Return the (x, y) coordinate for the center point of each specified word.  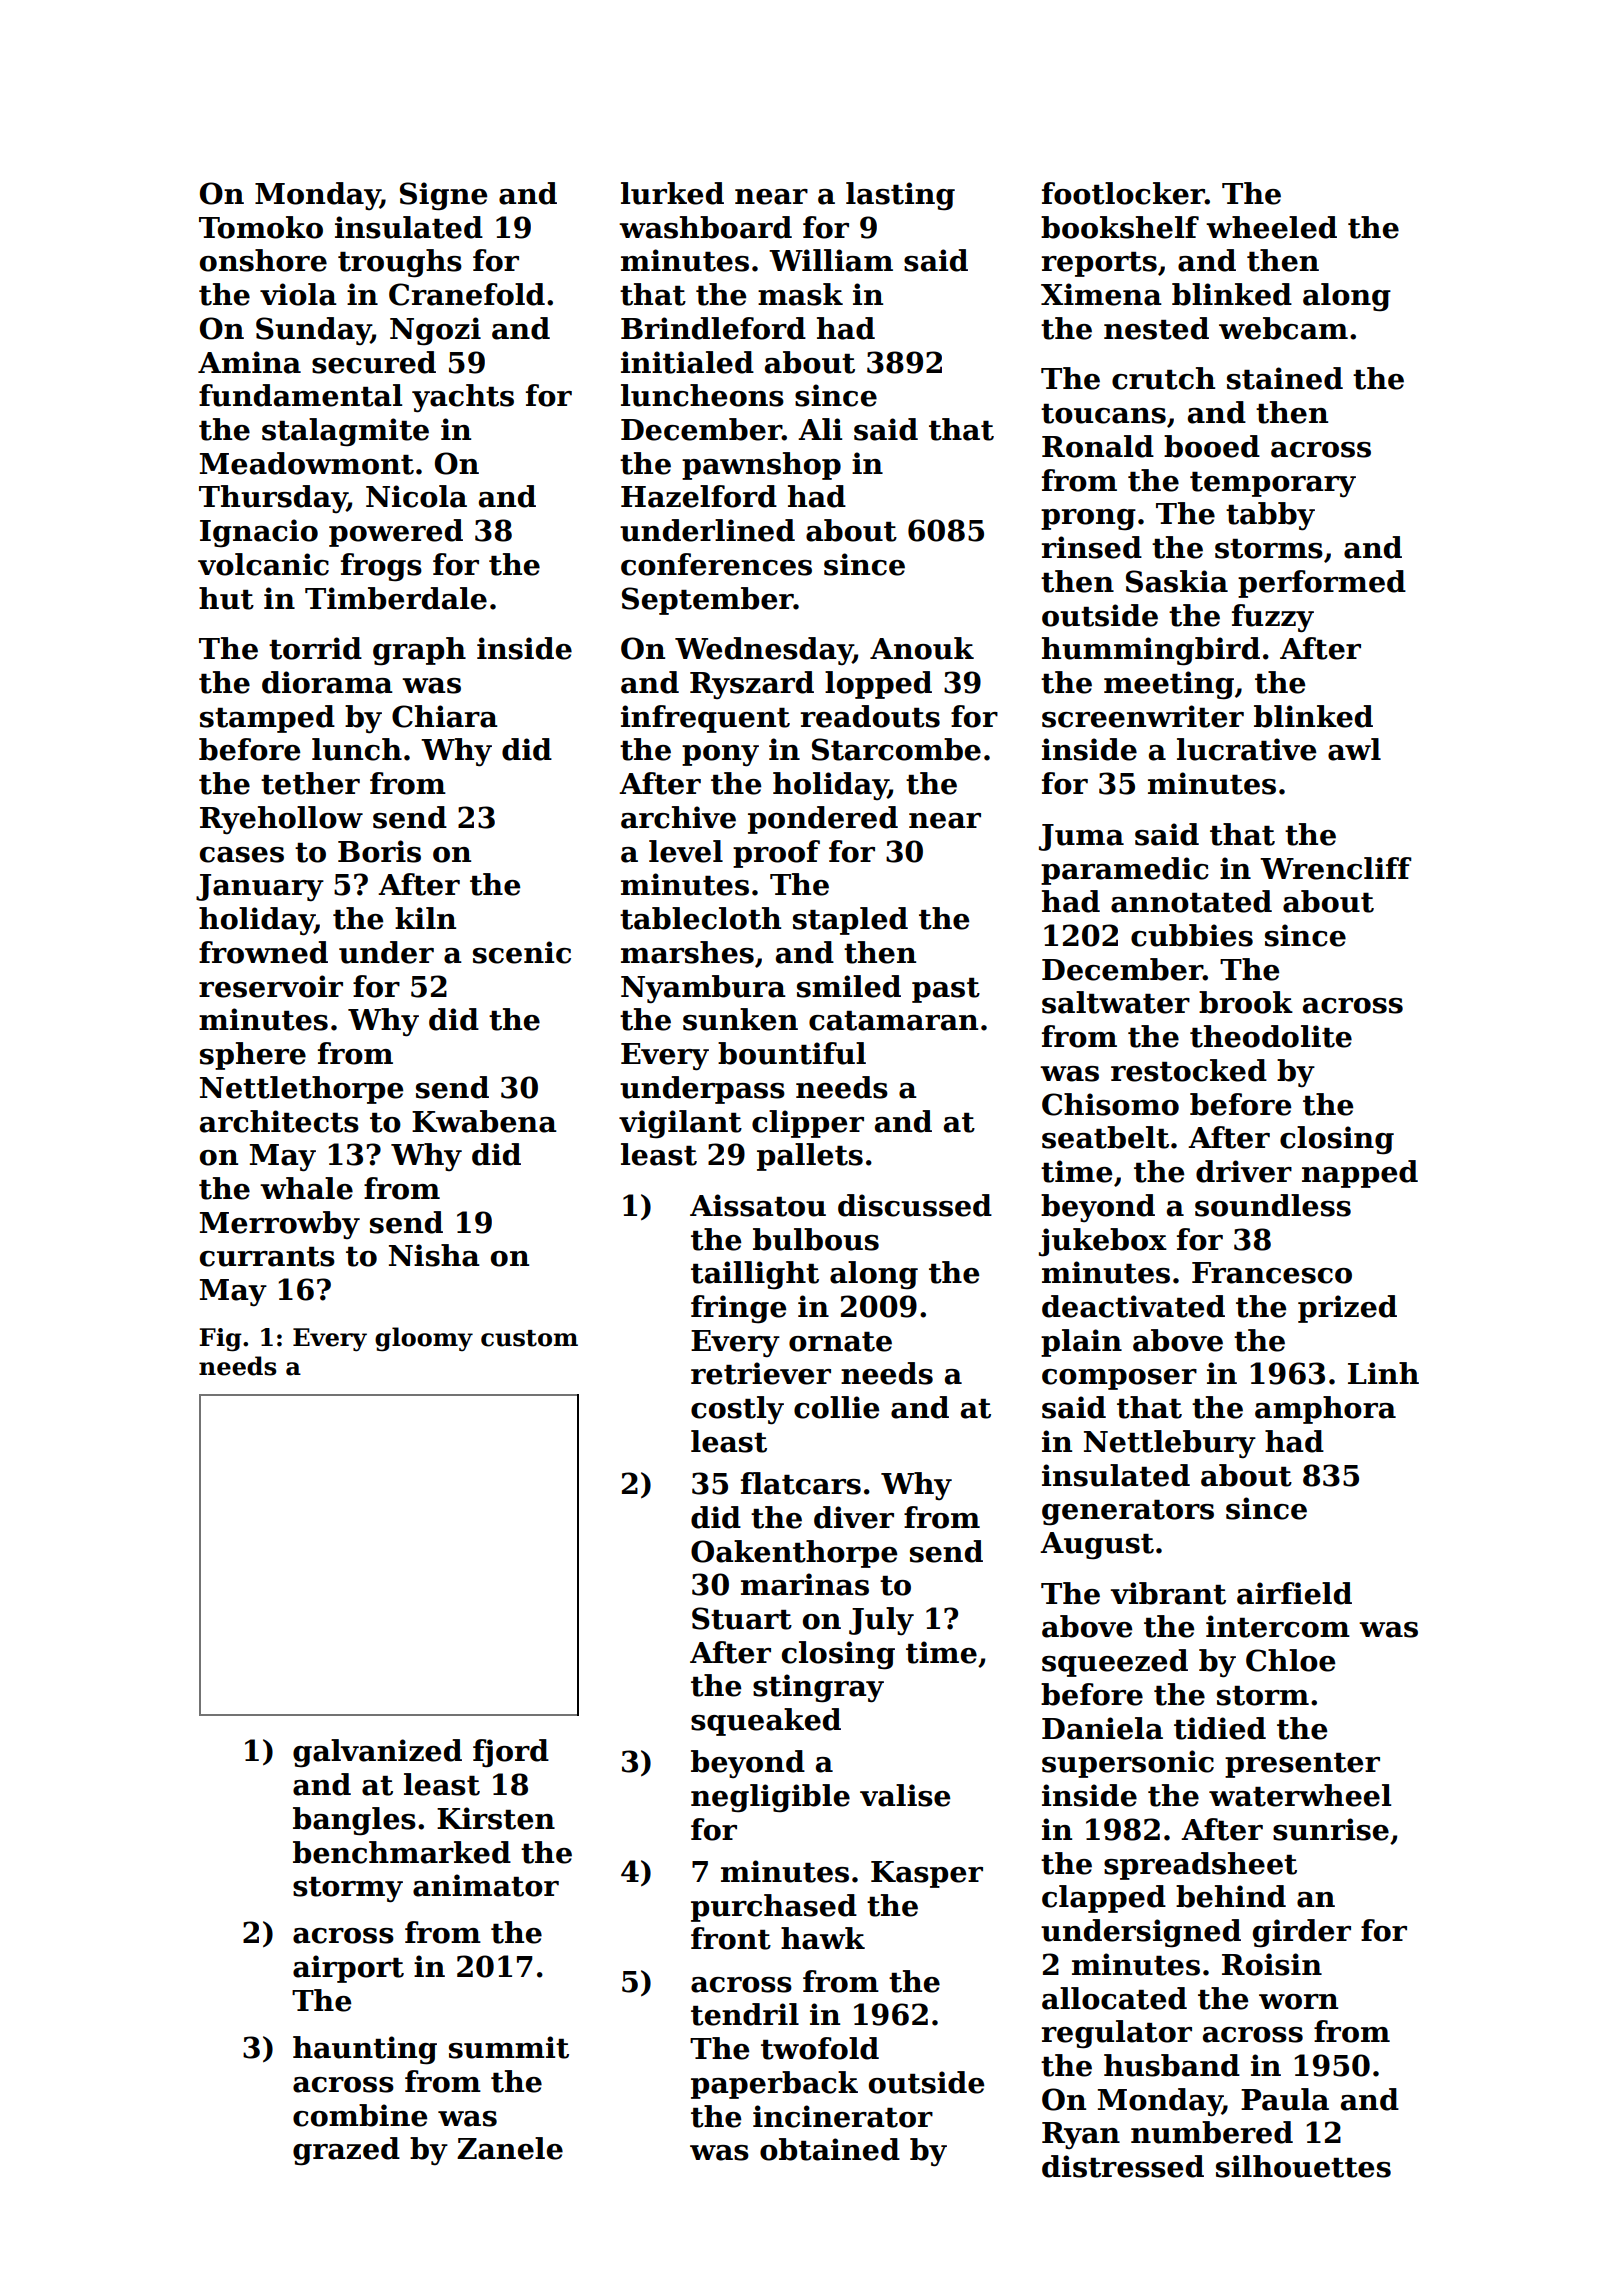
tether (310, 783)
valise (905, 1795)
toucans (1103, 414)
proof (776, 854)
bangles (354, 1821)
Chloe (1290, 1660)
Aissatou (758, 1205)
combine (360, 2115)
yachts (463, 398)
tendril (745, 2014)
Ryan (1081, 2135)
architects (279, 1121)
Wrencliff (1336, 868)
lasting (900, 196)
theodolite (1271, 1036)
